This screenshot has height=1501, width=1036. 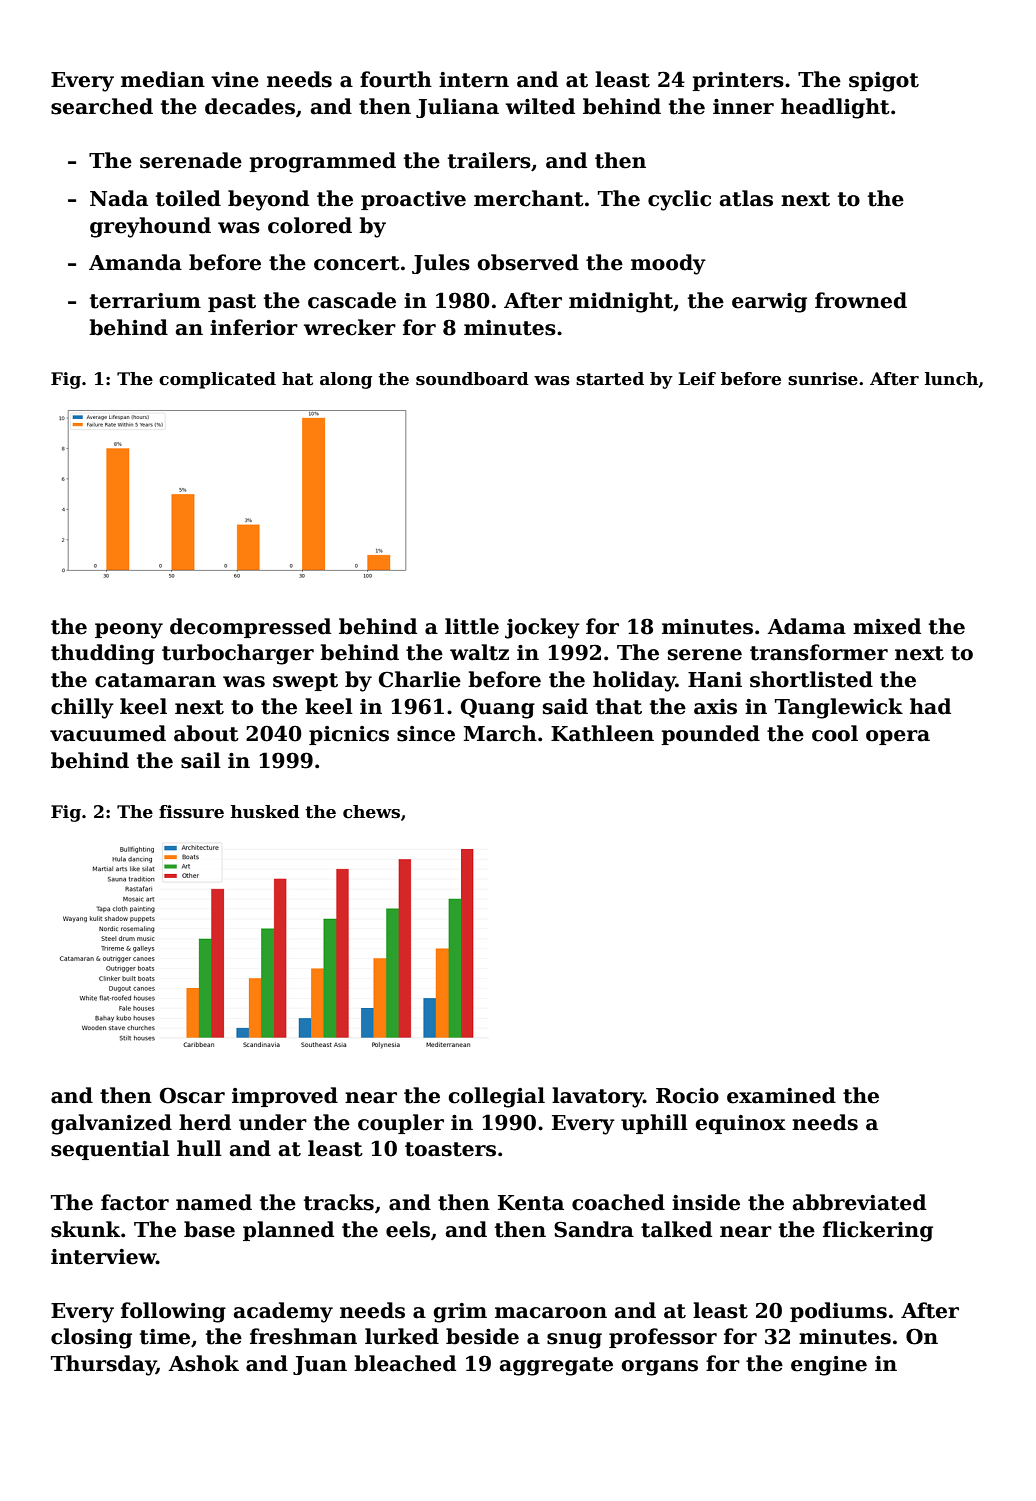 I want to click on since, so click(x=426, y=734).
